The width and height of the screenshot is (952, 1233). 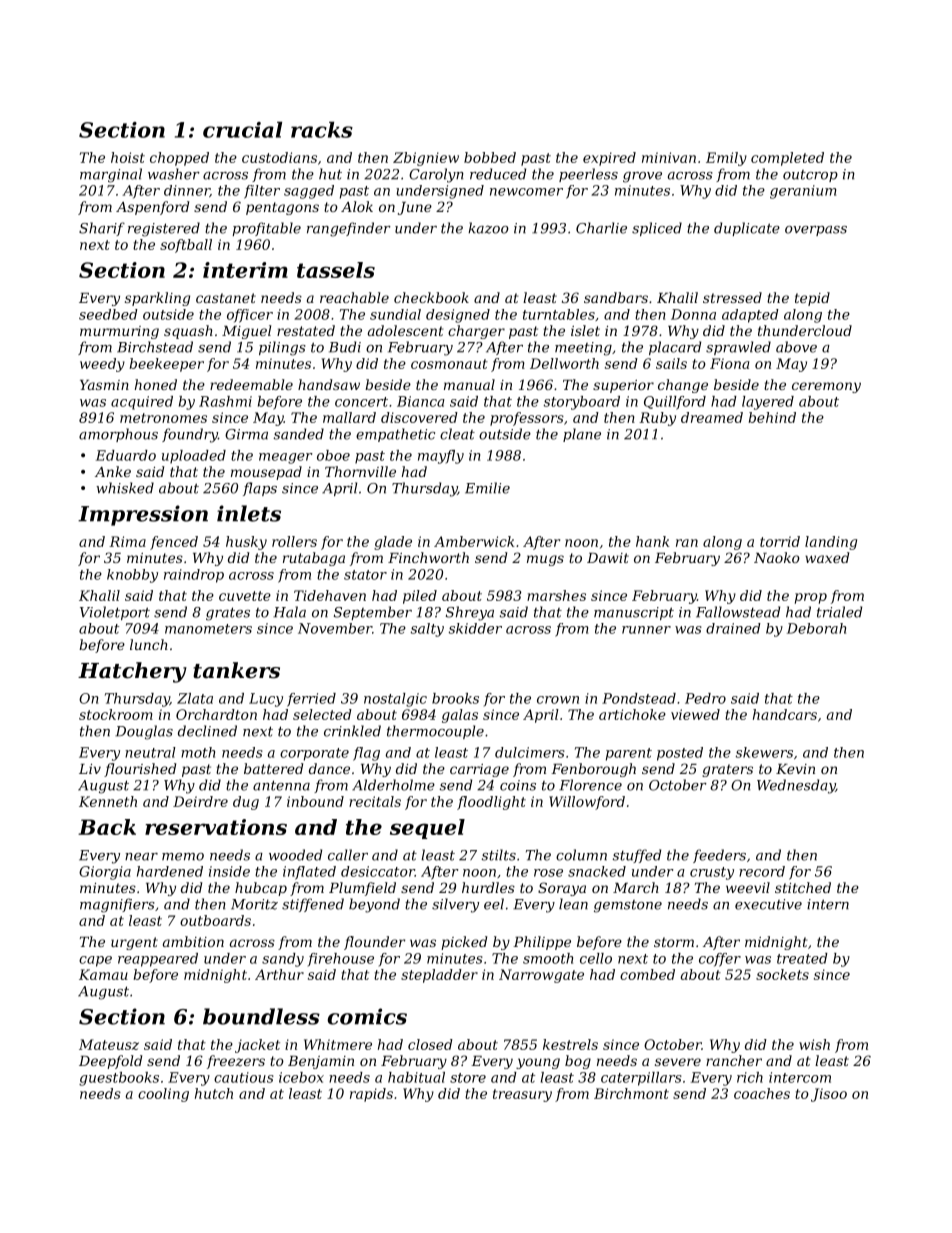 What do you see at coordinates (246, 543) in the screenshot?
I see `husky` at bounding box center [246, 543].
